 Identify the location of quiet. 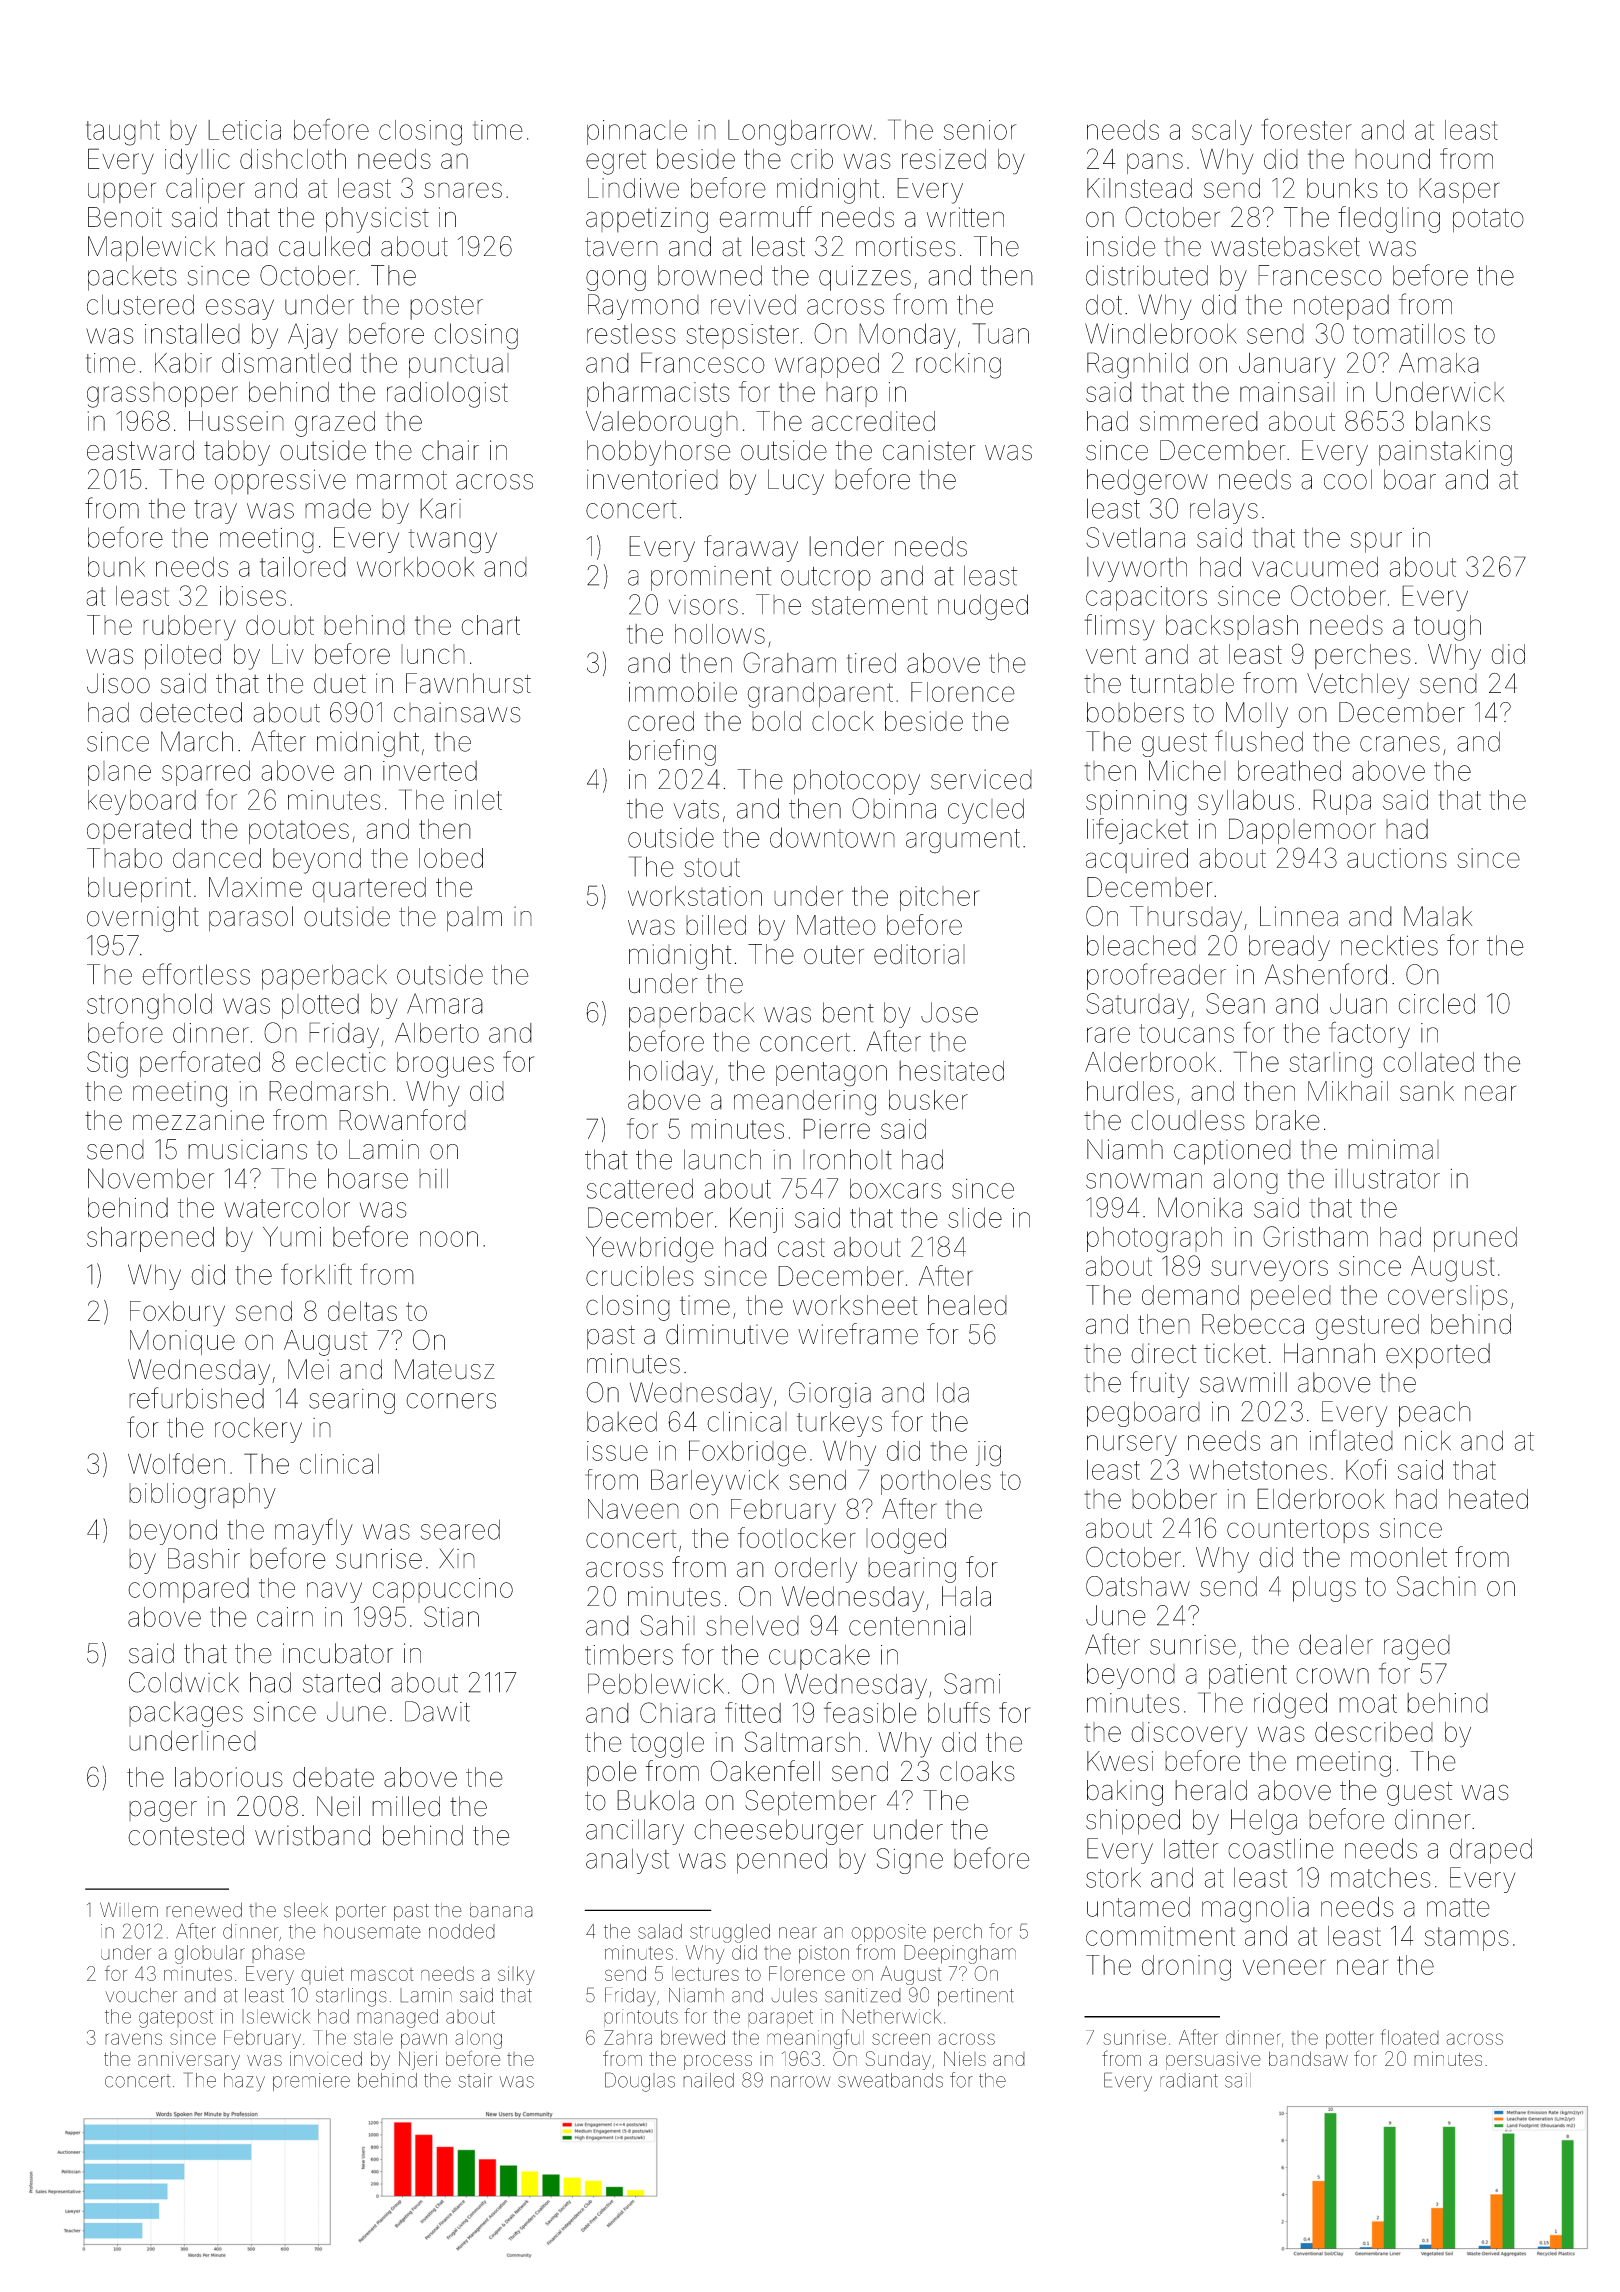
(322, 1975).
